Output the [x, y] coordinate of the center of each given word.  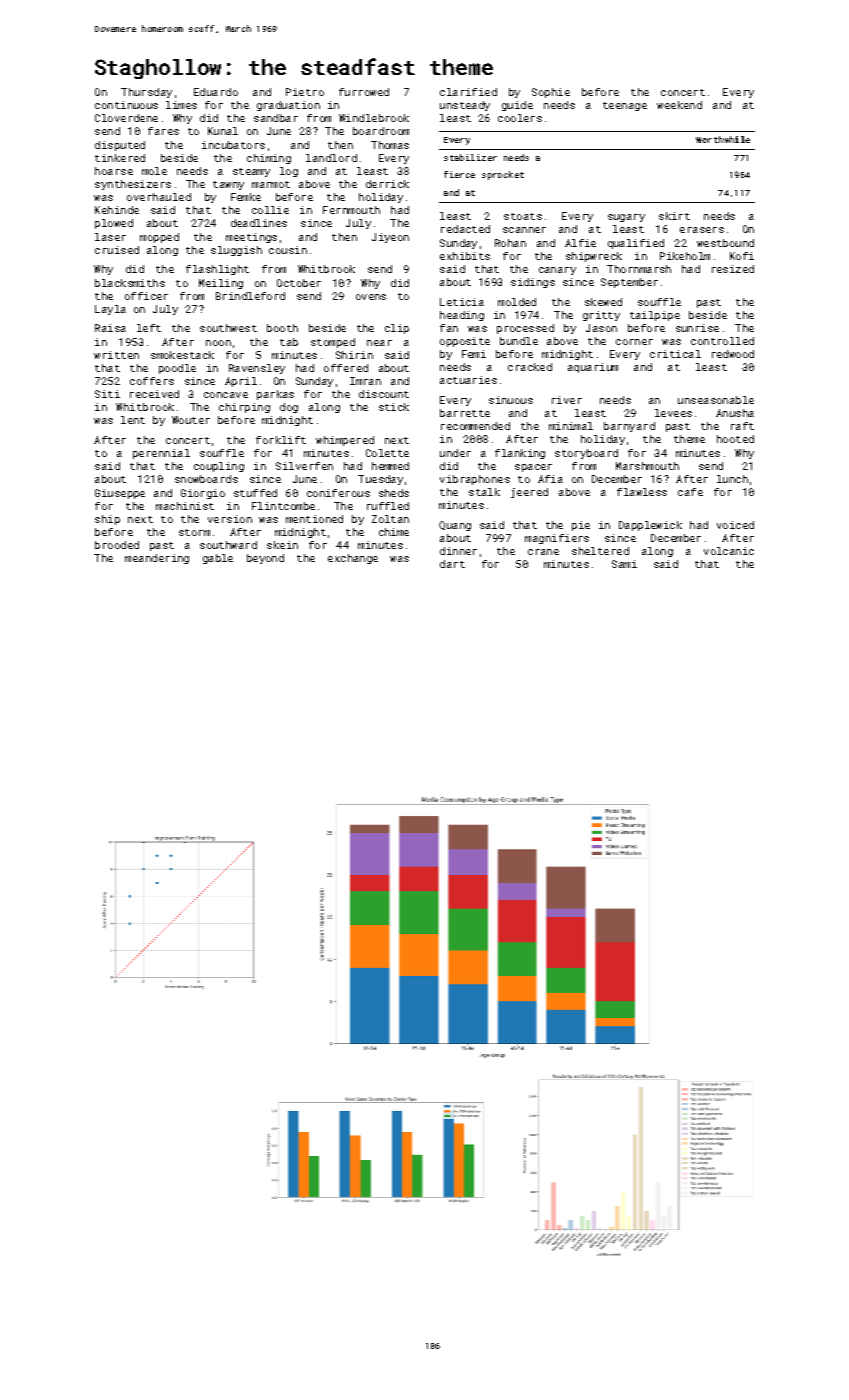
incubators [233, 145]
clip [397, 329]
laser [110, 237]
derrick [387, 184]
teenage [625, 106]
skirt [674, 216]
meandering [157, 559]
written [116, 355]
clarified [468, 92]
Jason [601, 328]
